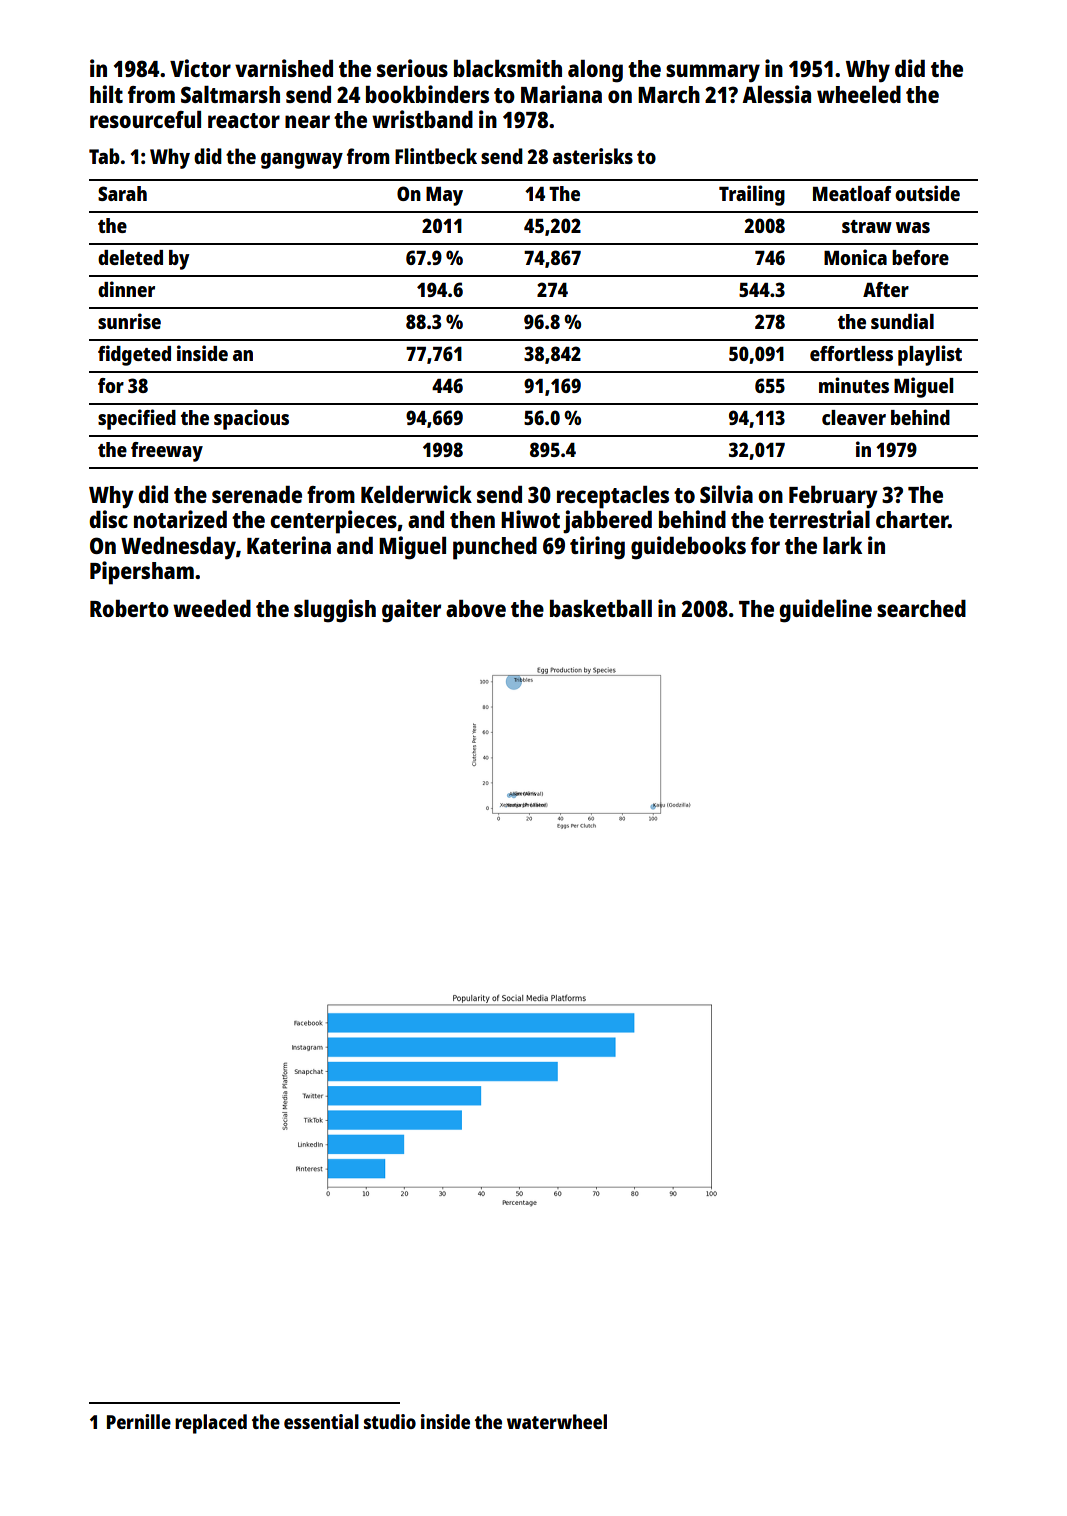 The width and height of the document is (1067, 1516). What do you see at coordinates (129, 608) in the document?
I see `Roberto` at bounding box center [129, 608].
